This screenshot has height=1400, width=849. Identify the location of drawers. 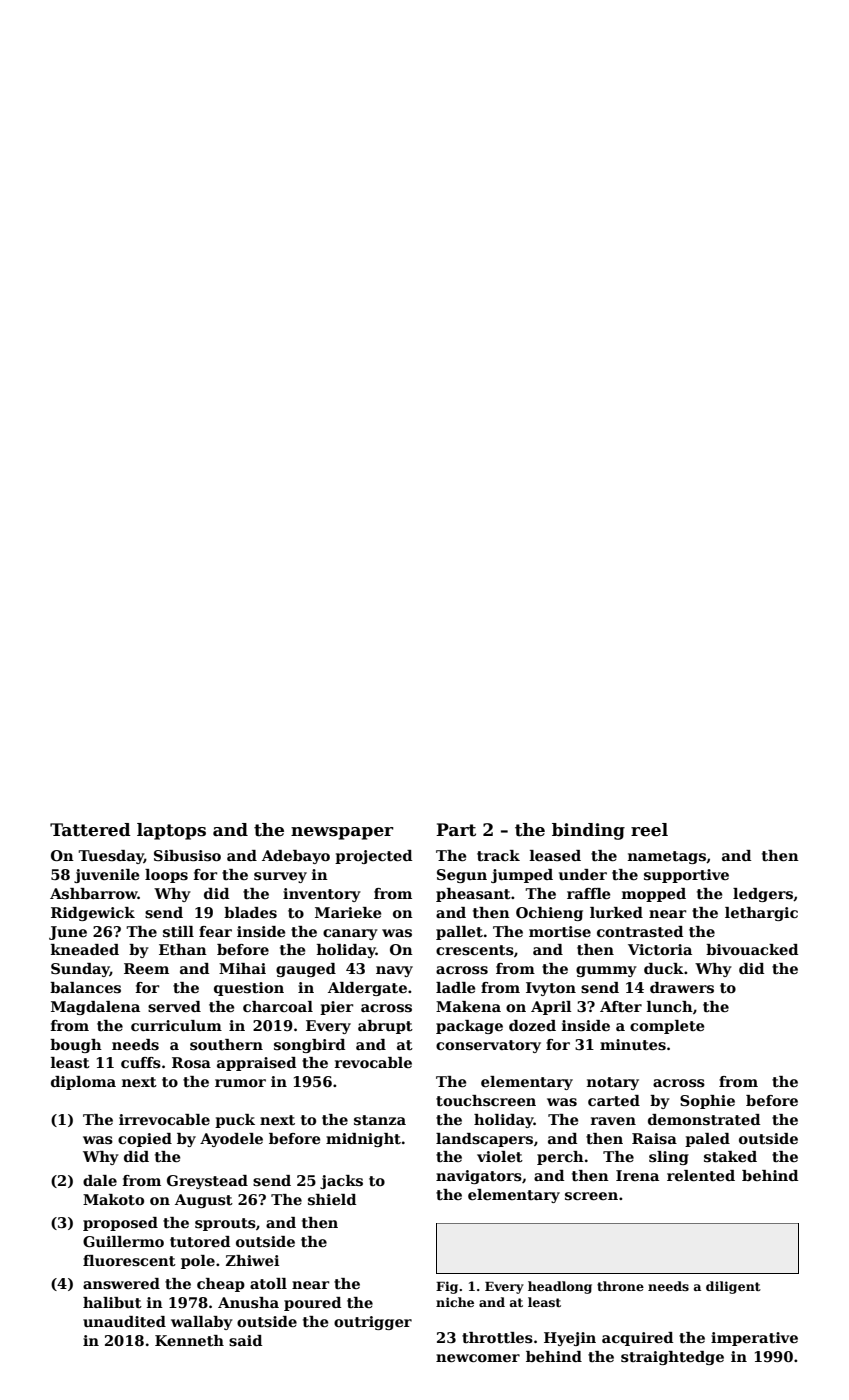
(682, 987).
